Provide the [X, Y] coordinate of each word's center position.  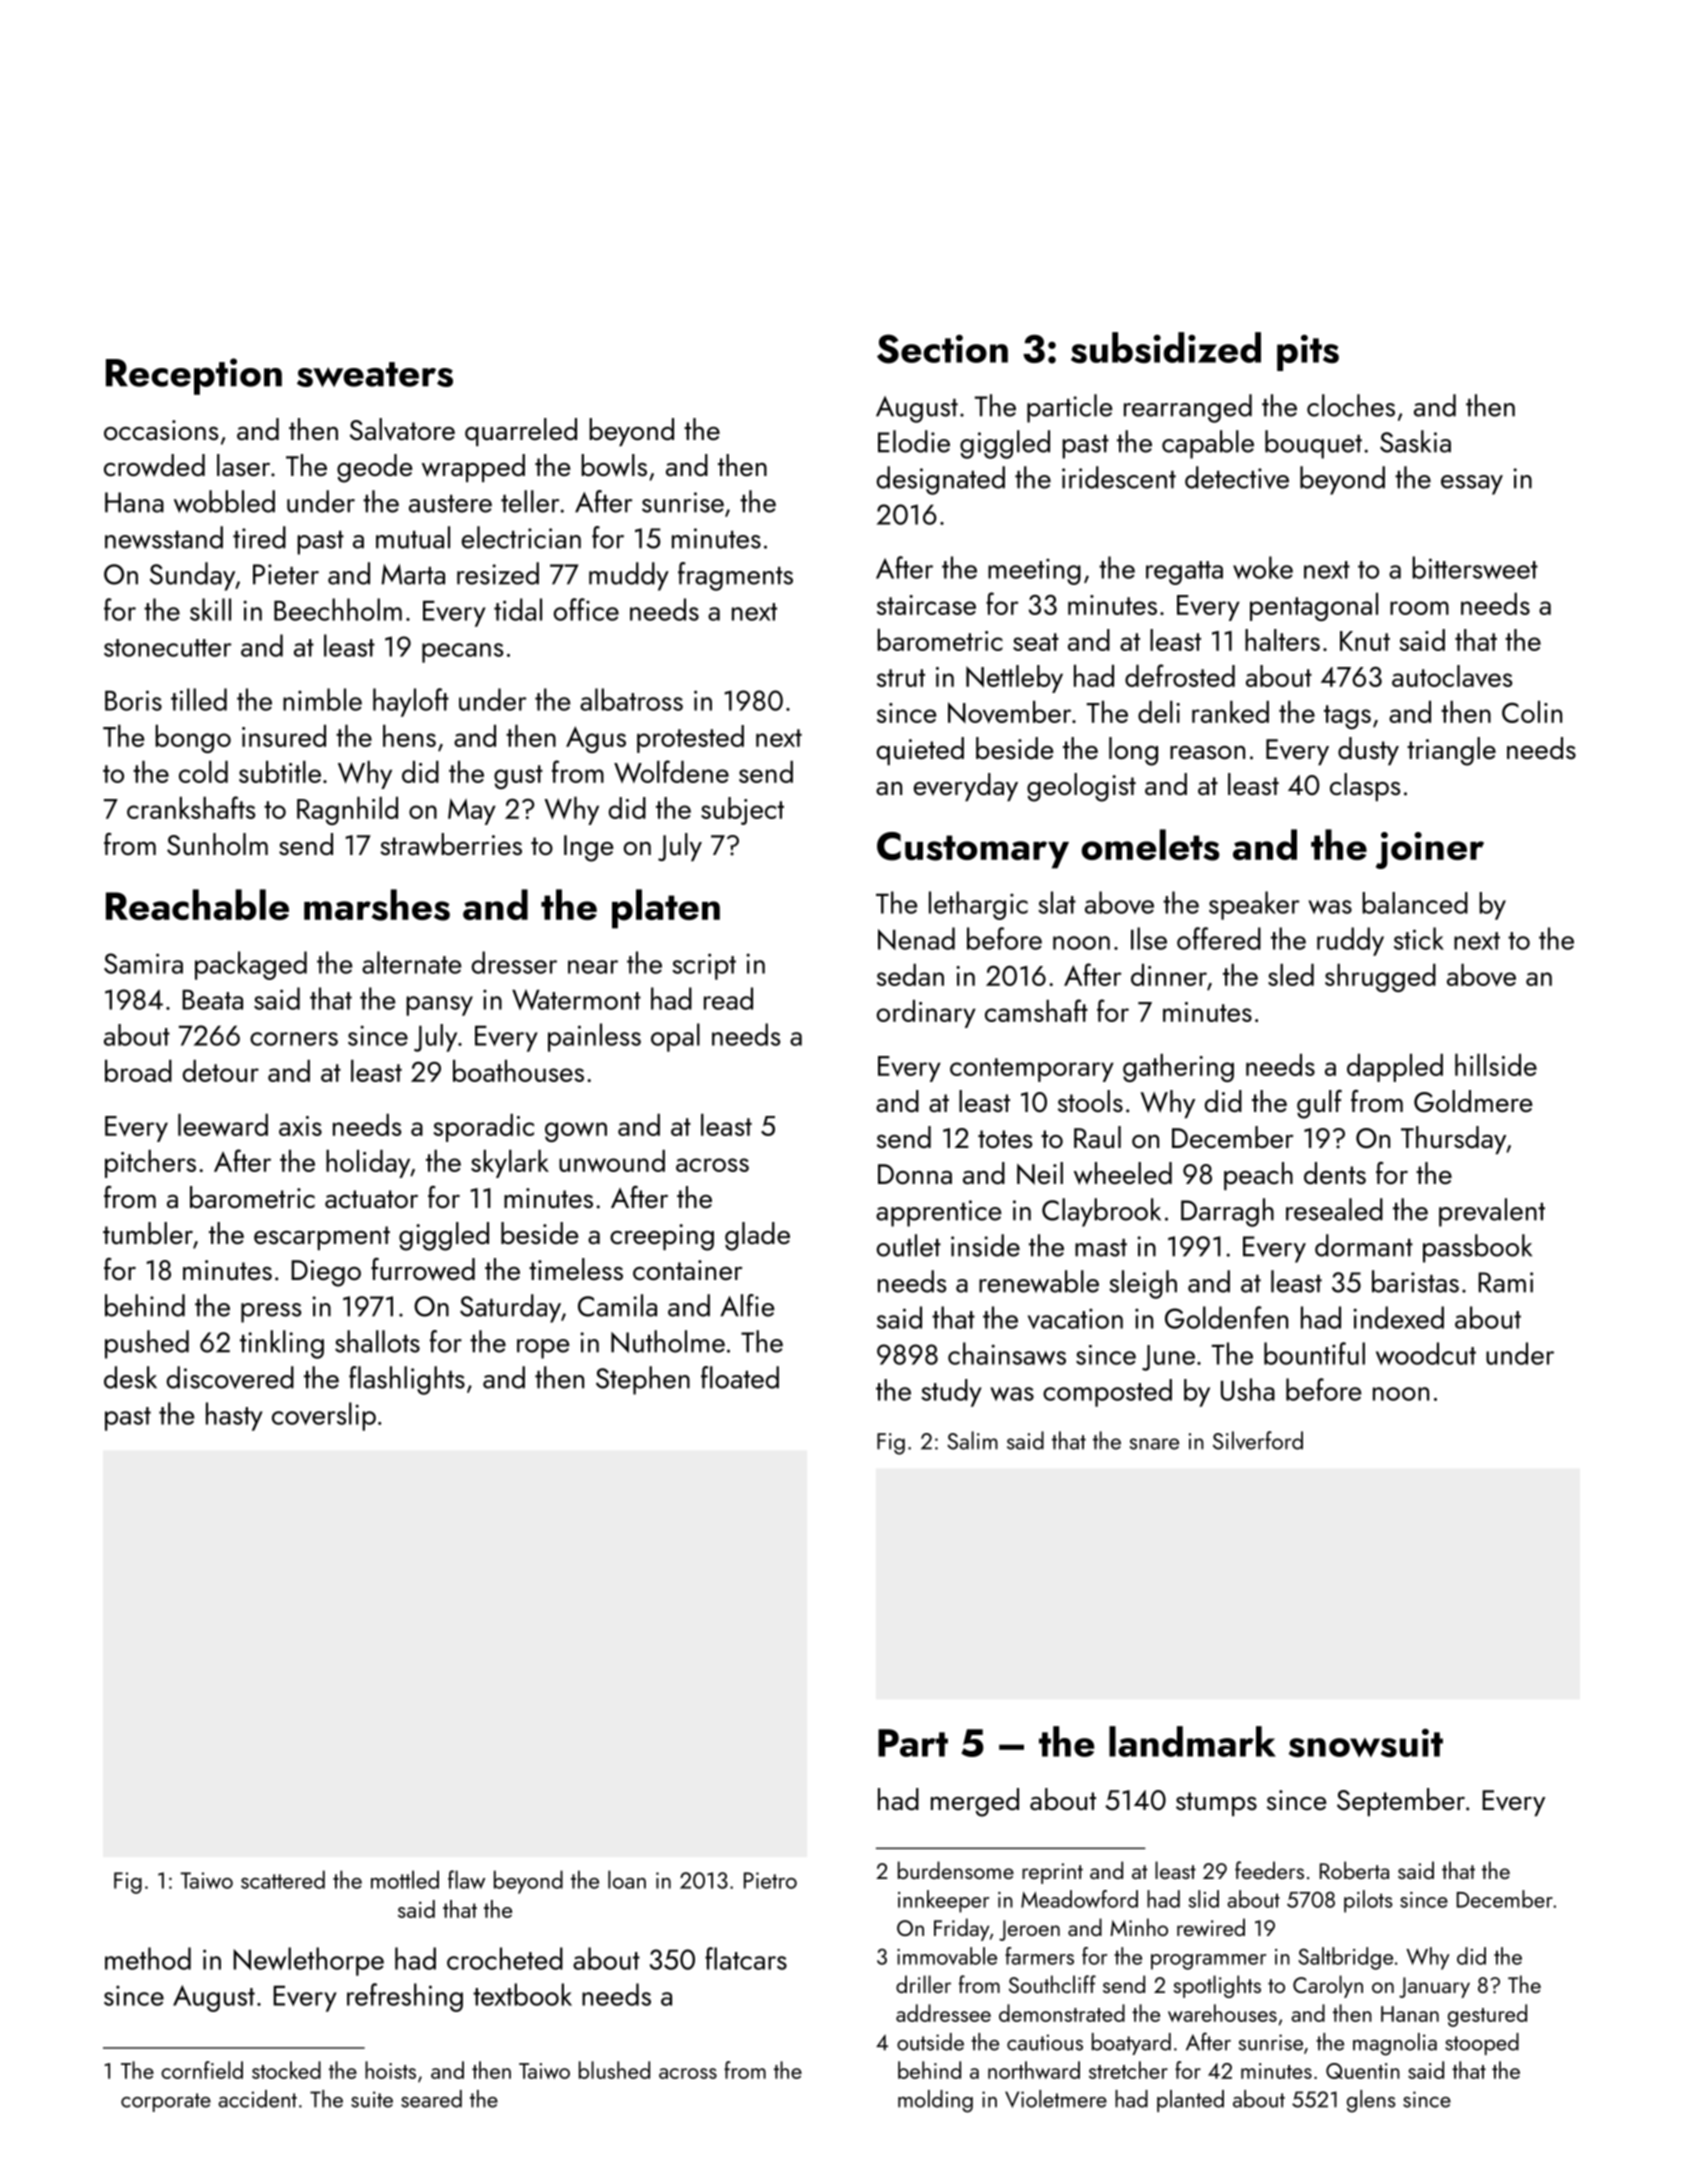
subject [742, 811]
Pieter [286, 574]
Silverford [1258, 1440]
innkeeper [943, 1901]
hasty [234, 1416]
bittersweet [1475, 567]
